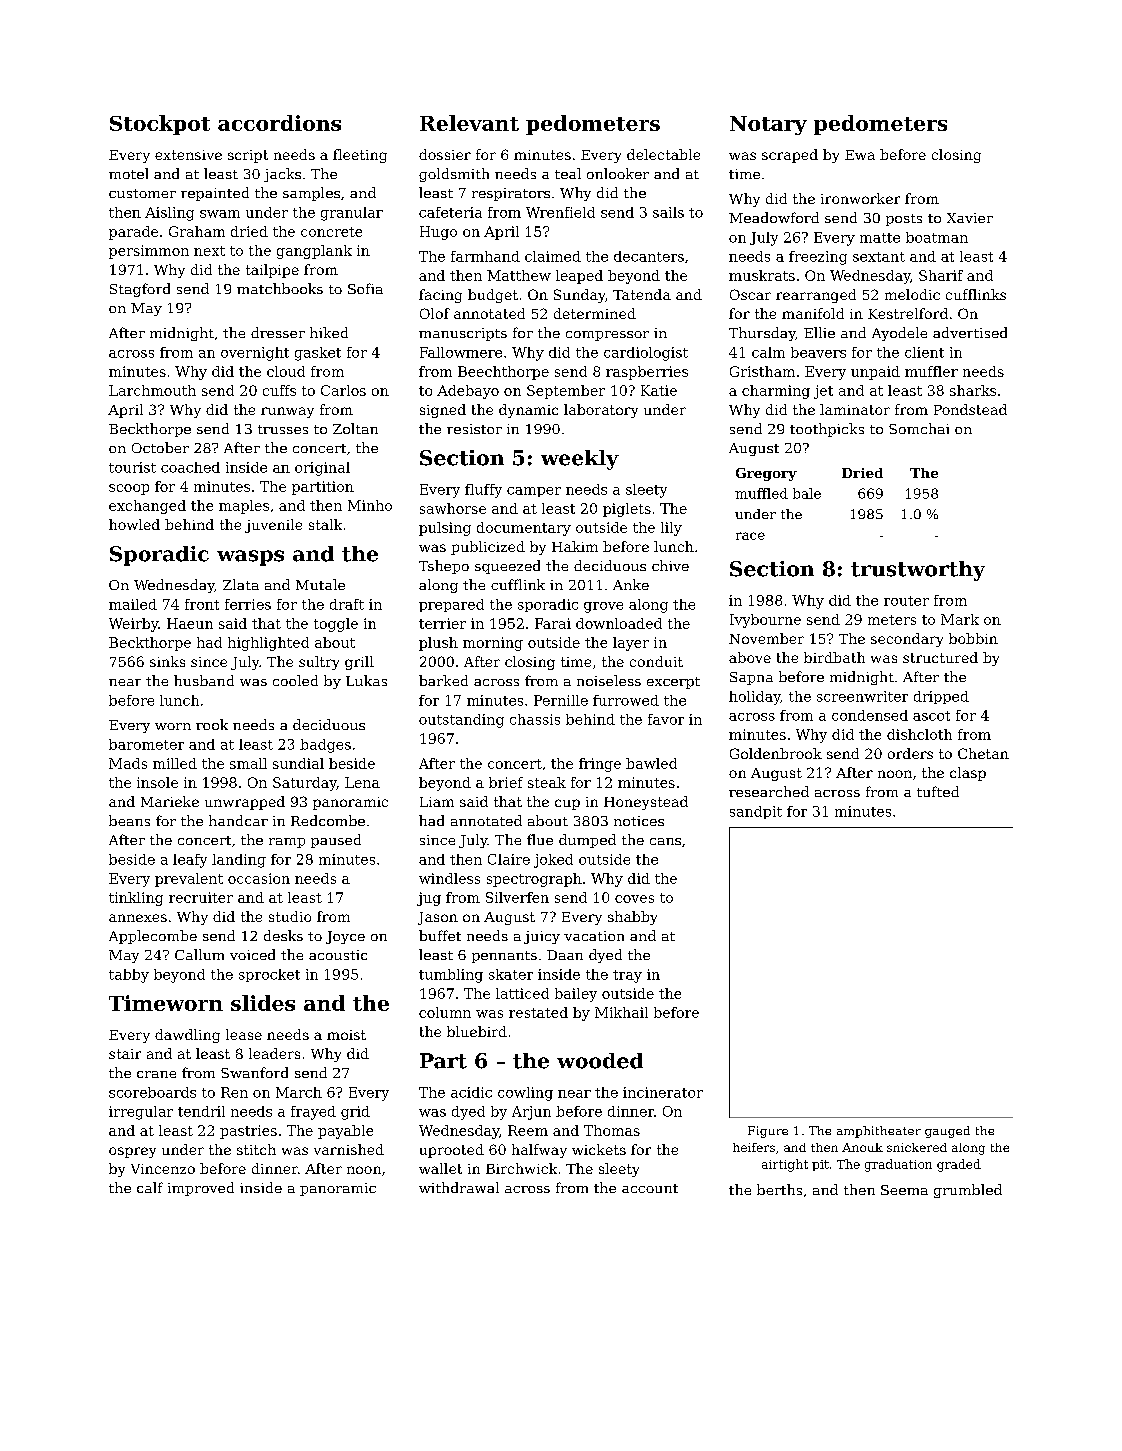  Describe the element at coordinates (860, 155) in the document. I see `Ewa` at that location.
